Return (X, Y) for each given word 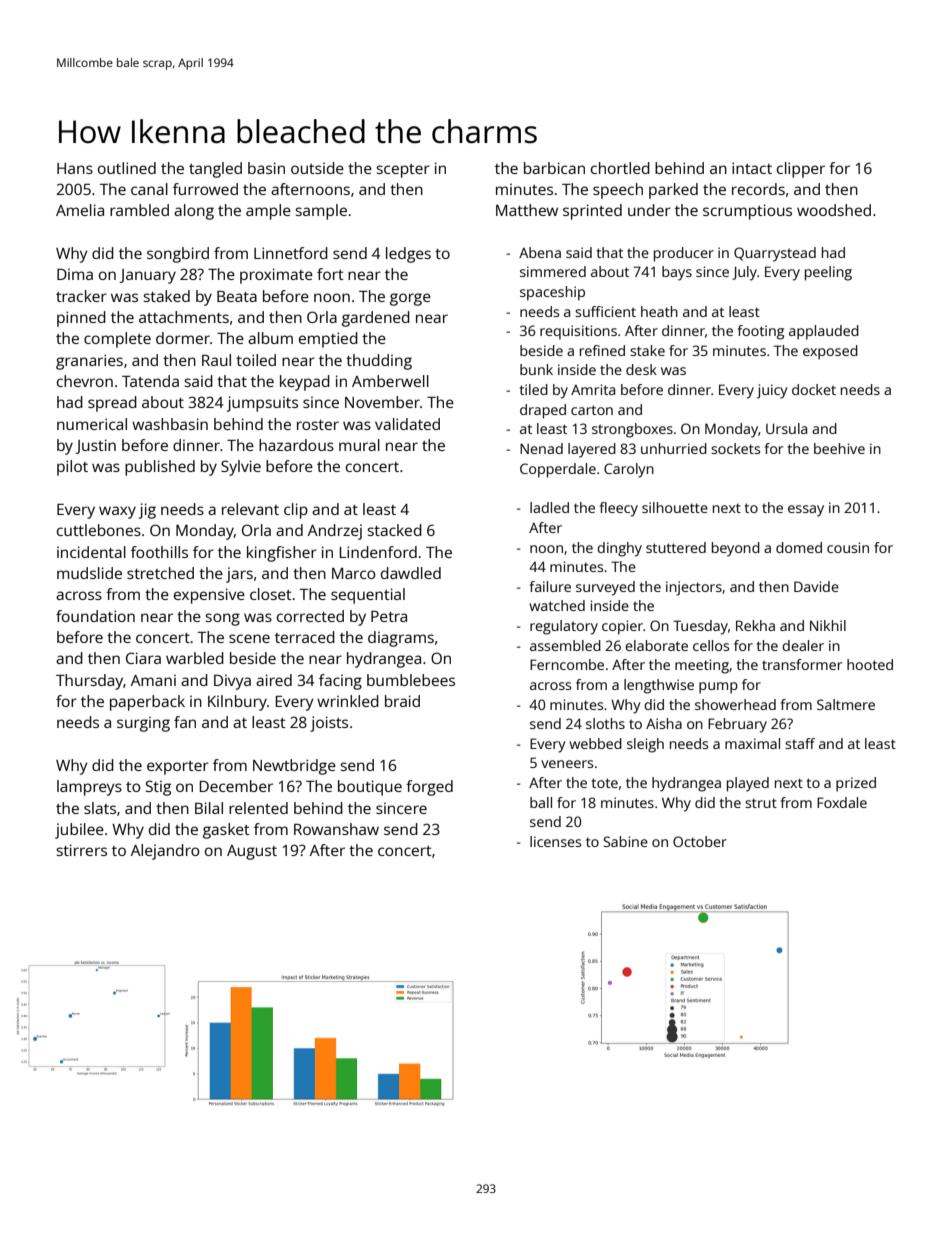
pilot (72, 468)
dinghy (619, 549)
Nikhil (828, 625)
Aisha (664, 723)
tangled (215, 170)
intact (752, 168)
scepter (403, 171)
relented (258, 808)
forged (429, 788)
